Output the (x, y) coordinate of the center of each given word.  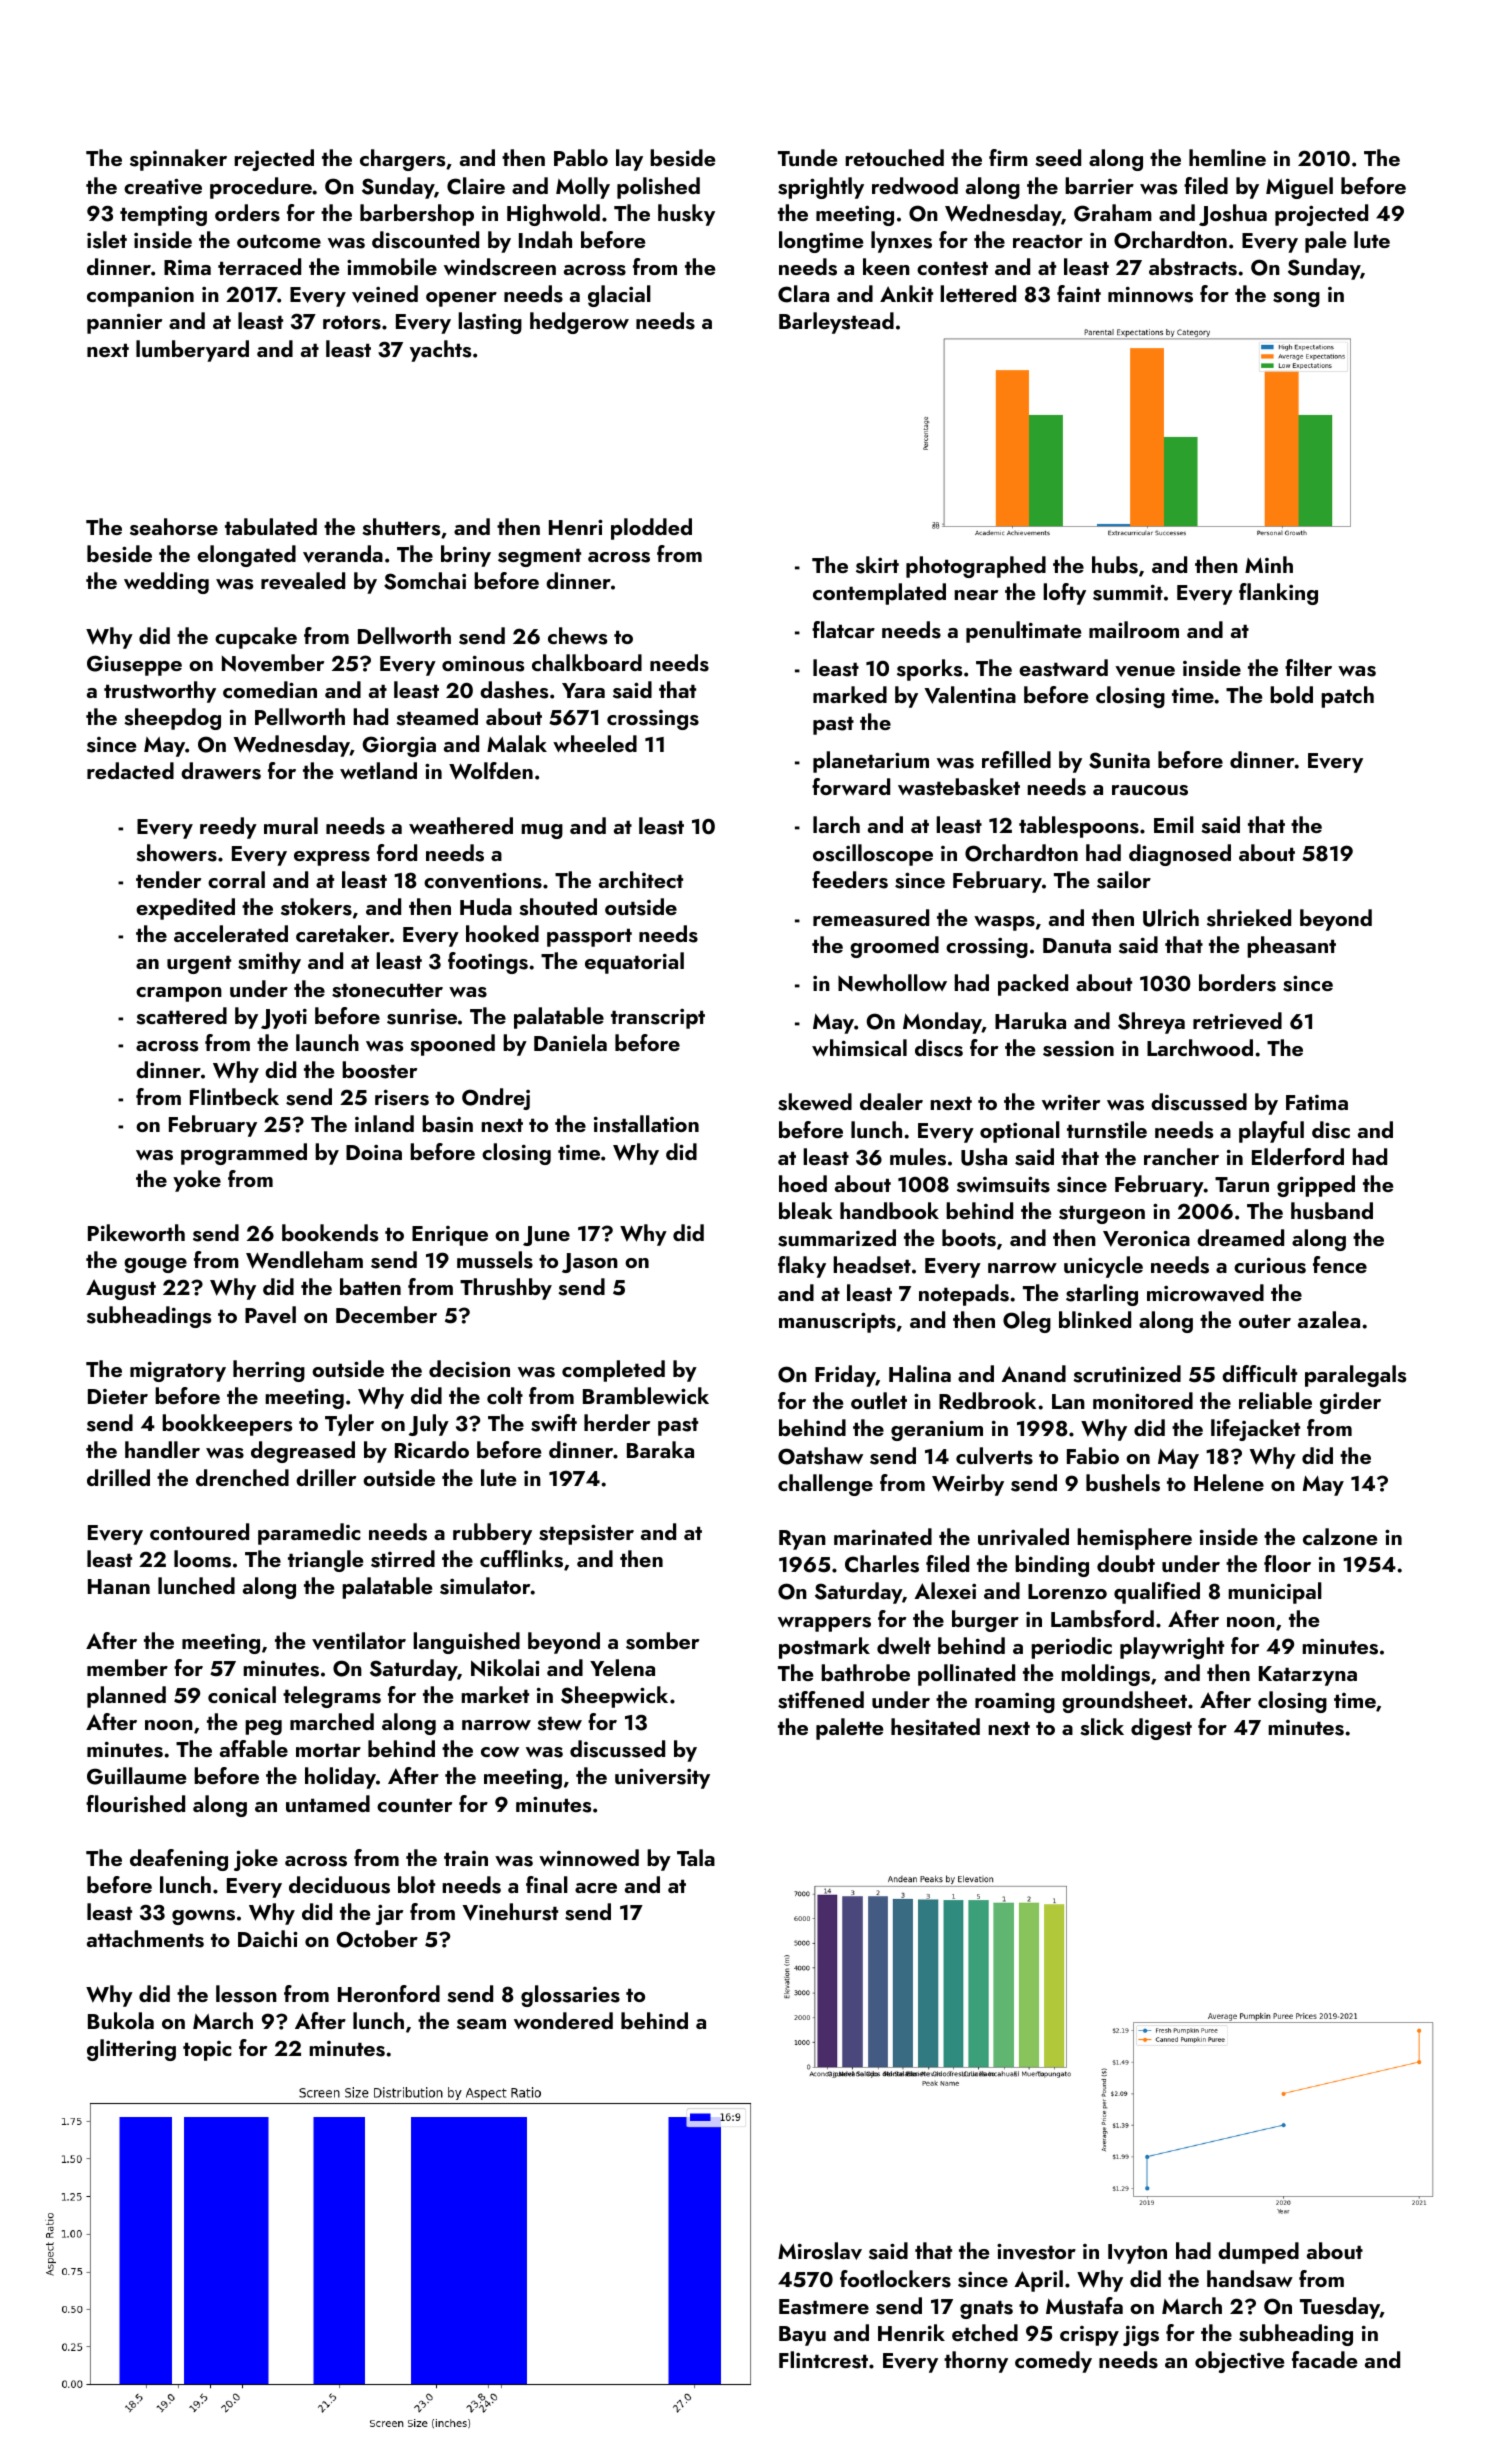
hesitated (935, 1727)
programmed (244, 1154)
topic (207, 2051)
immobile (392, 266)
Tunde (807, 157)
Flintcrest (823, 2360)
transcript (658, 1019)
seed (1058, 158)
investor (1036, 2251)
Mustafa (1084, 2306)
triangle (325, 1561)
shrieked (1249, 918)
